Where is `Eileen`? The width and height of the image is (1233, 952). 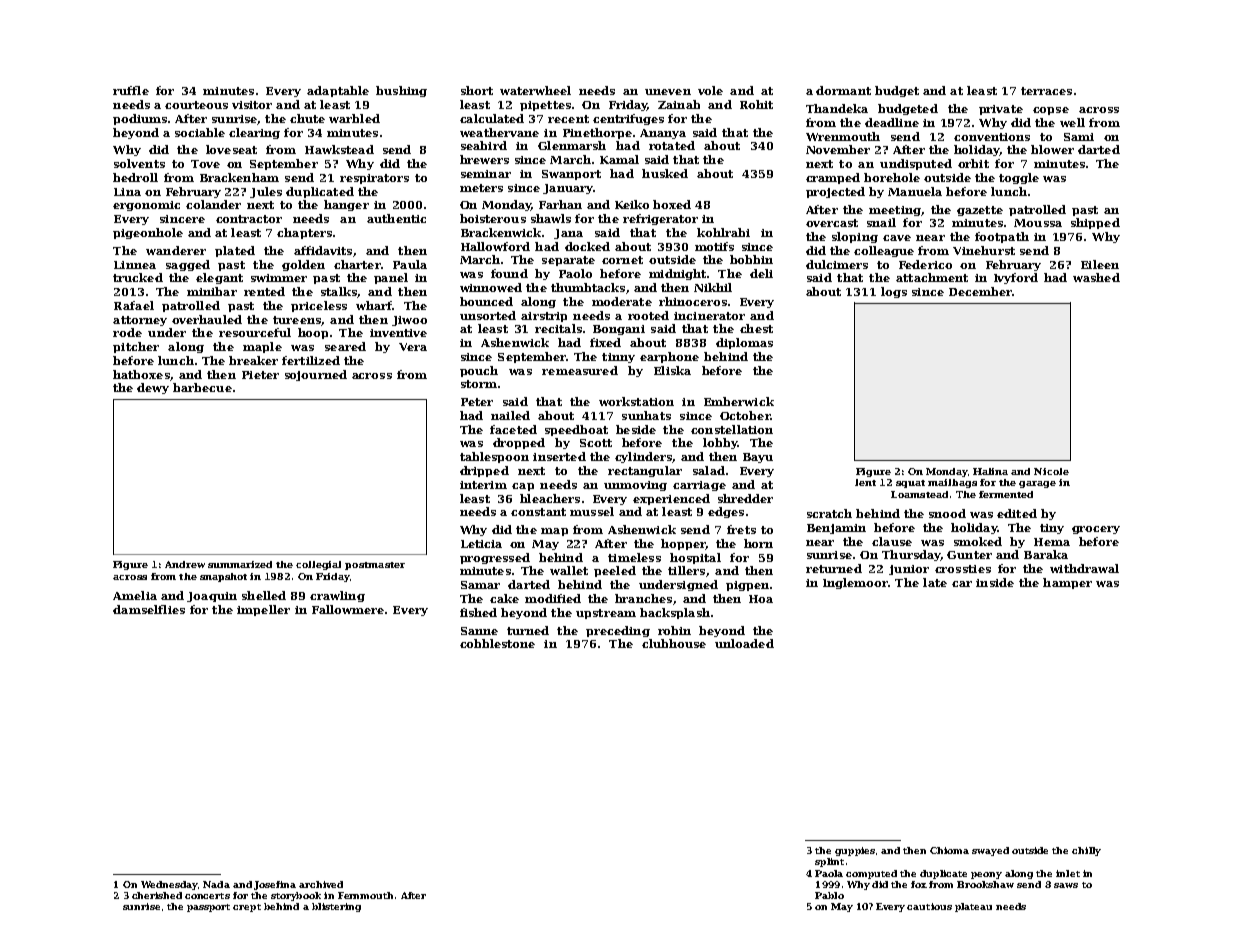
Eileen is located at coordinates (1100, 264).
